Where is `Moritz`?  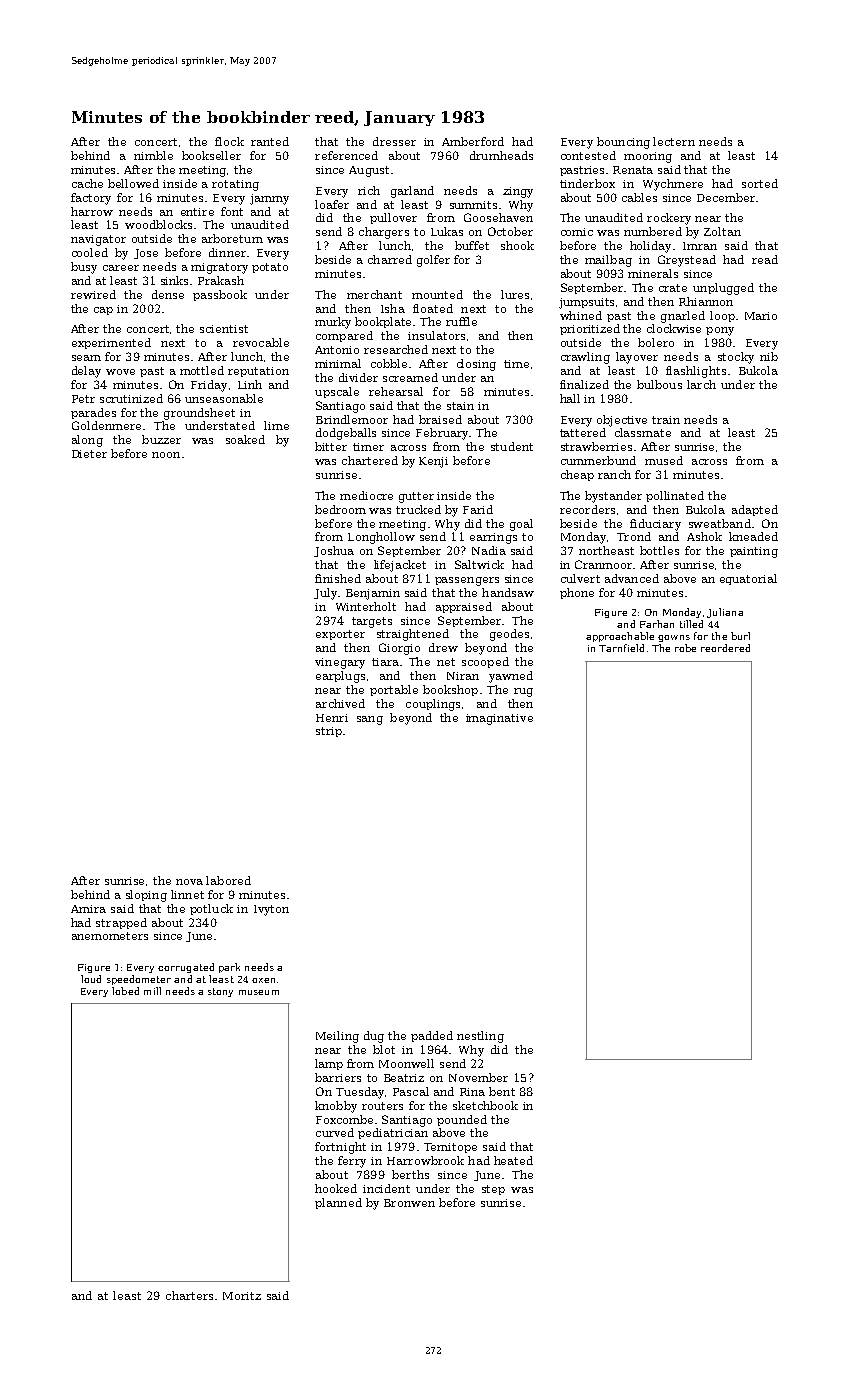
Moritz is located at coordinates (242, 1296).
